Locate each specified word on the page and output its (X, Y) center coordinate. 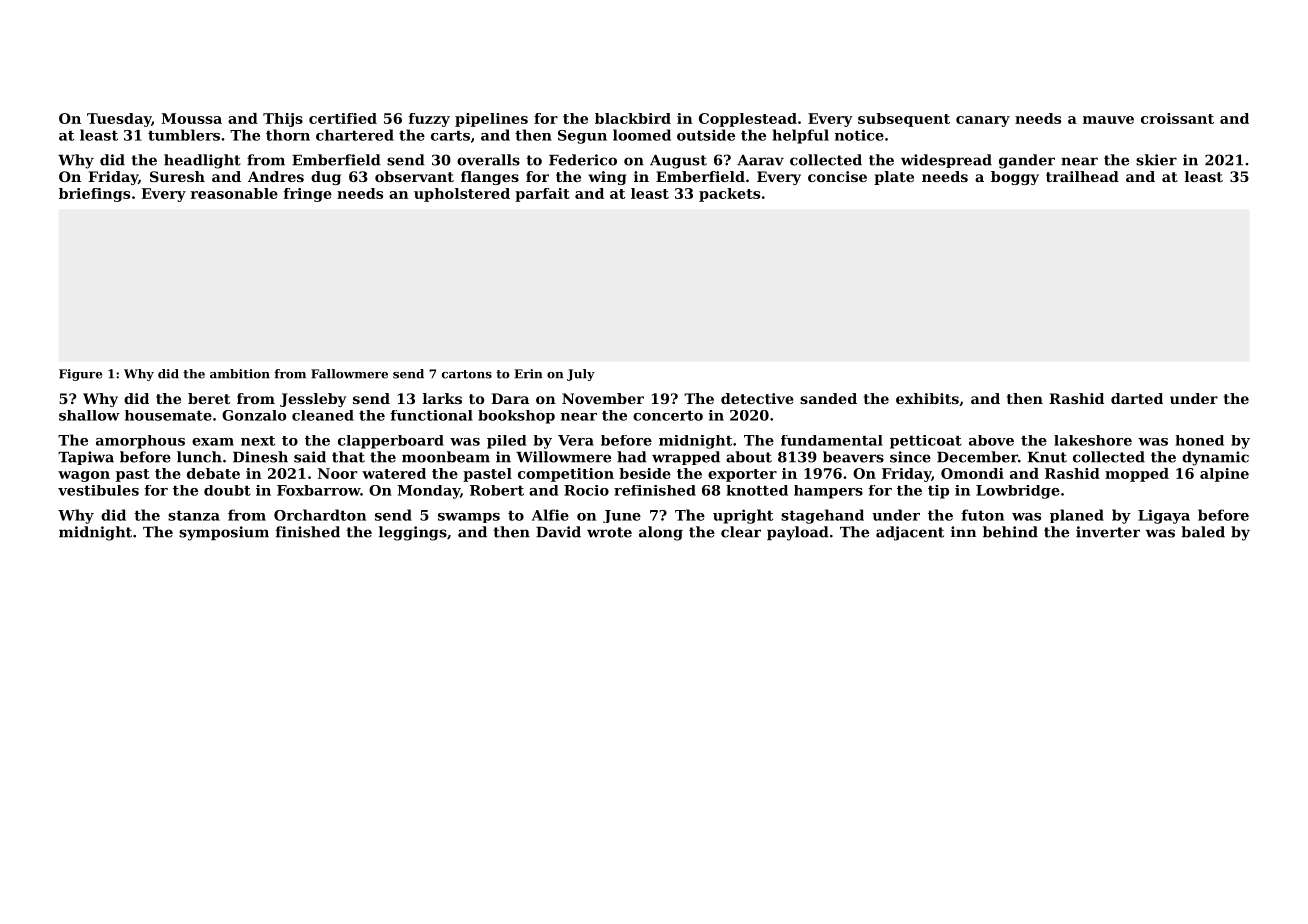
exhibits (927, 398)
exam (213, 442)
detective (757, 398)
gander (1027, 161)
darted (1137, 398)
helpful (800, 136)
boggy (1015, 178)
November (603, 398)
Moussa (191, 118)
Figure (80, 375)
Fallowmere (349, 374)
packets (729, 195)
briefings (94, 195)
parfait (542, 195)
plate (894, 178)
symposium (224, 533)
